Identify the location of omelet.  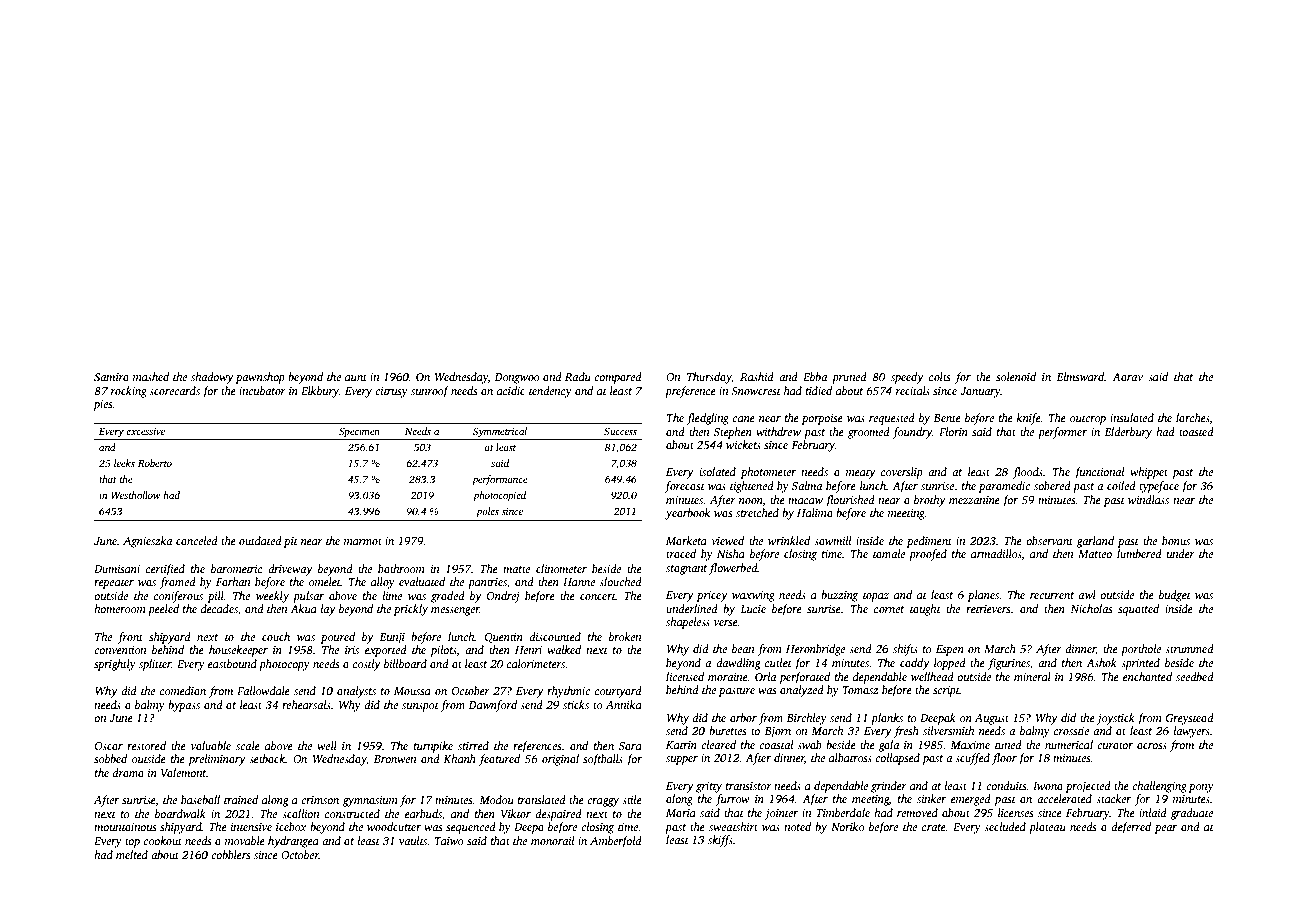
(325, 581).
